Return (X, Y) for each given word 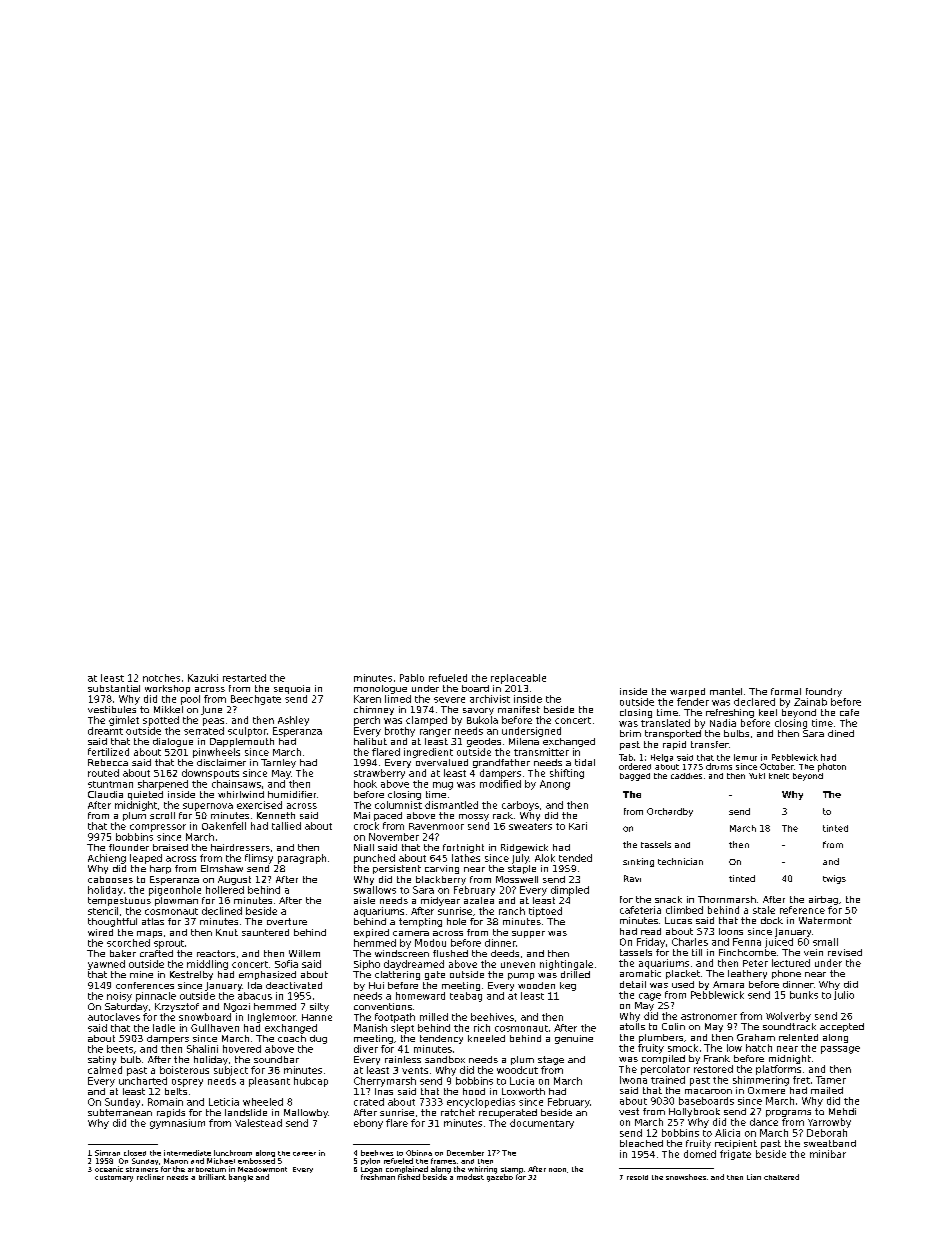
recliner (150, 1177)
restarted (244, 678)
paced (388, 816)
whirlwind (241, 794)
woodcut (517, 1070)
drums (719, 766)
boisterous (184, 1070)
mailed (827, 1090)
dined (841, 733)
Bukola (482, 720)
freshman (378, 1177)
